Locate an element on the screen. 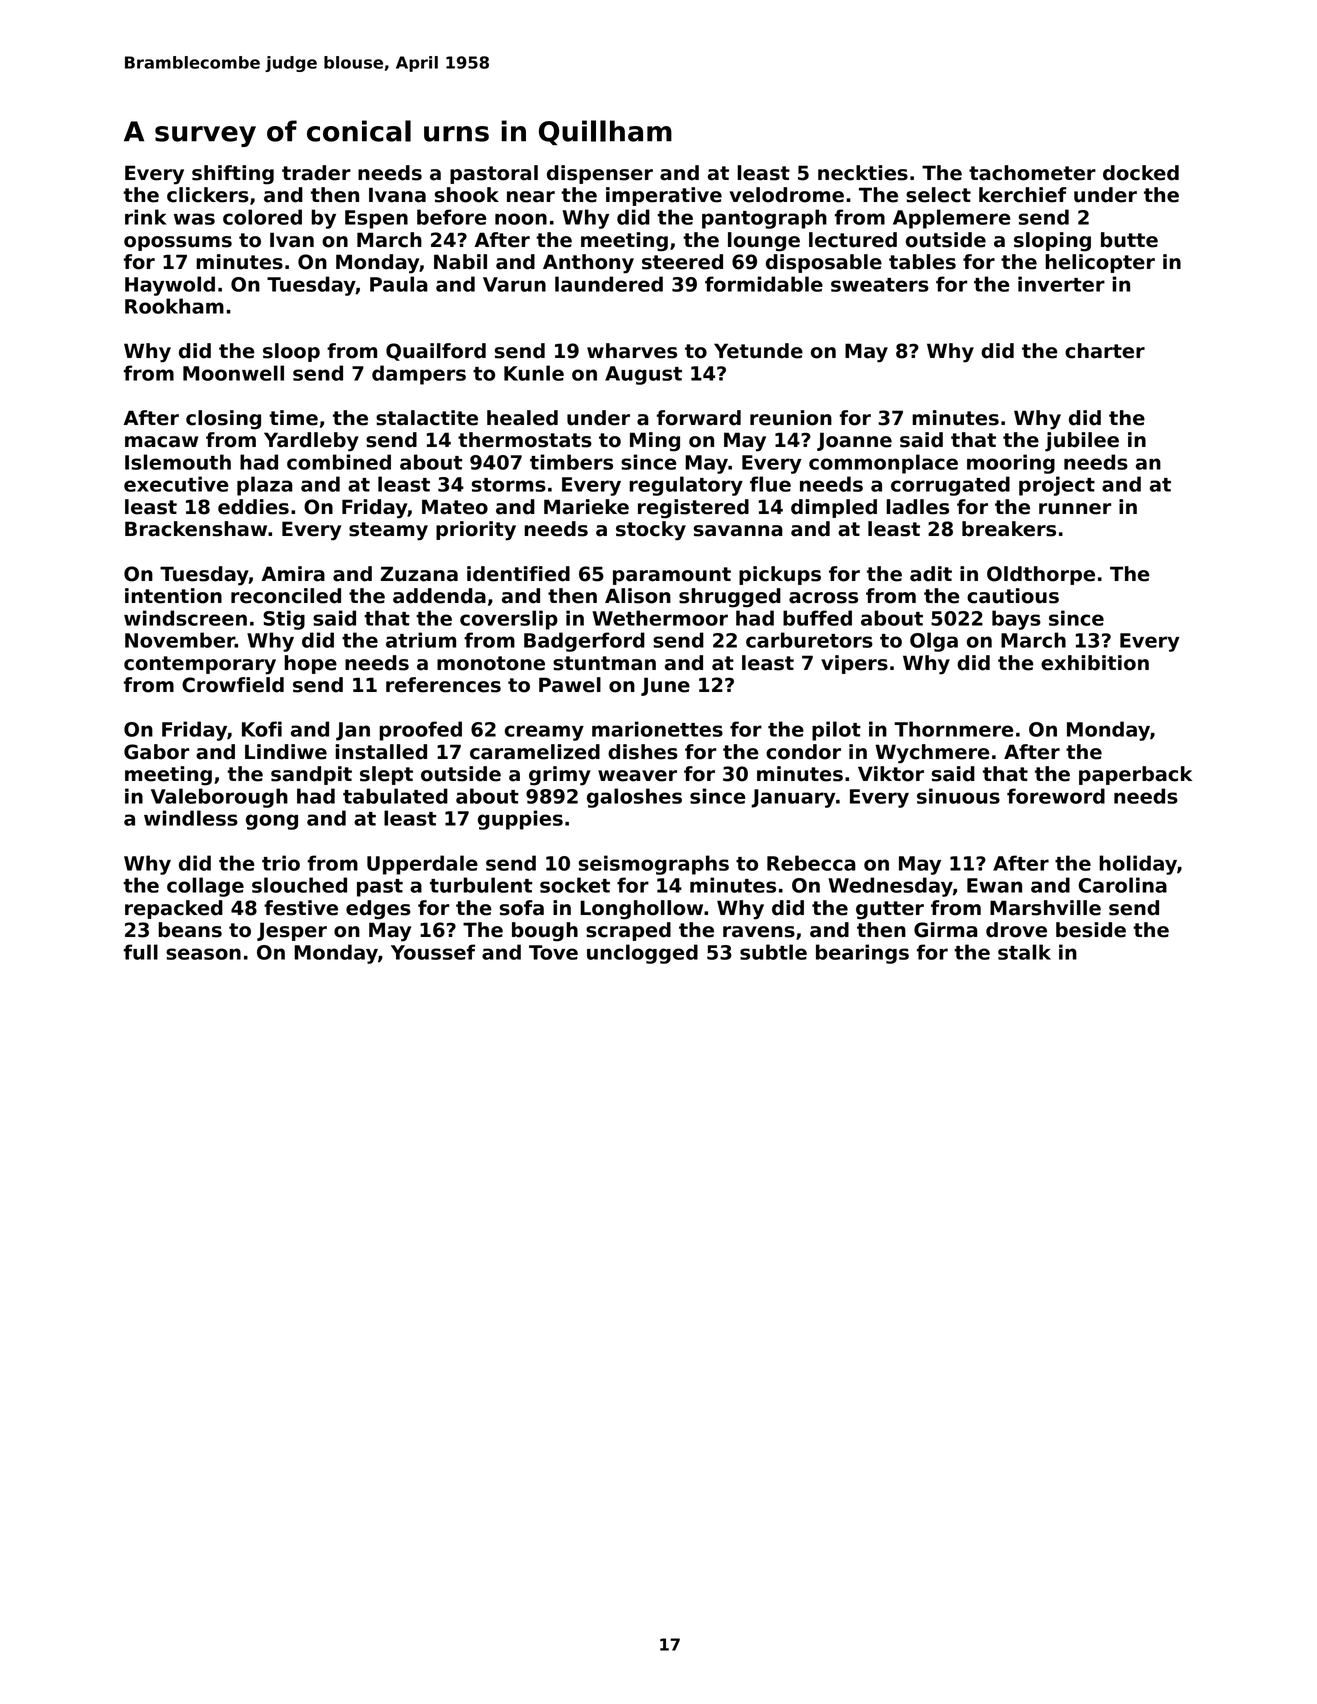 This screenshot has width=1317, height=1704. regulatory is located at coordinates (686, 486).
